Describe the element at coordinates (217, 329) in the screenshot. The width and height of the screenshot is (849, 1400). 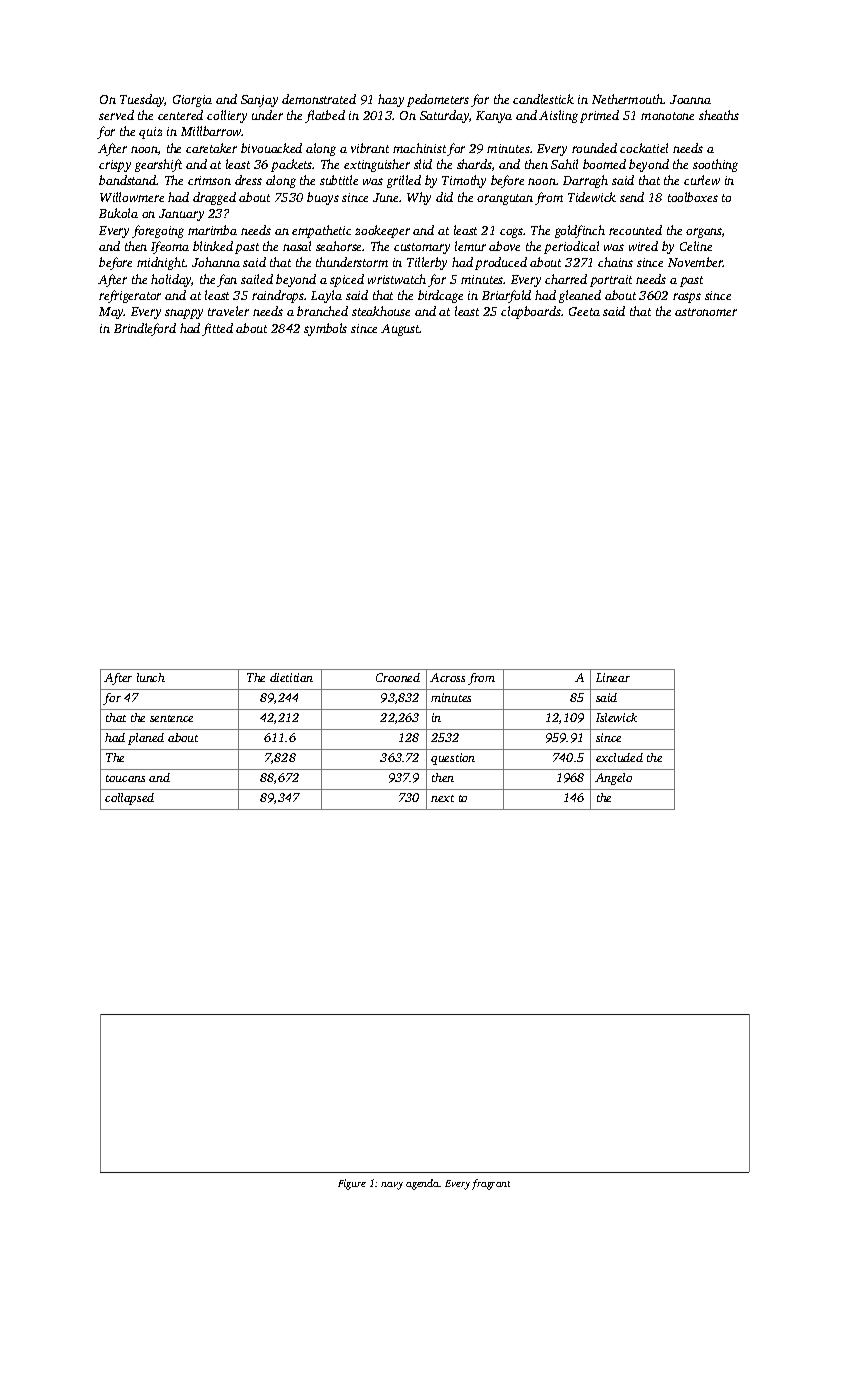
I see `fitted` at that location.
